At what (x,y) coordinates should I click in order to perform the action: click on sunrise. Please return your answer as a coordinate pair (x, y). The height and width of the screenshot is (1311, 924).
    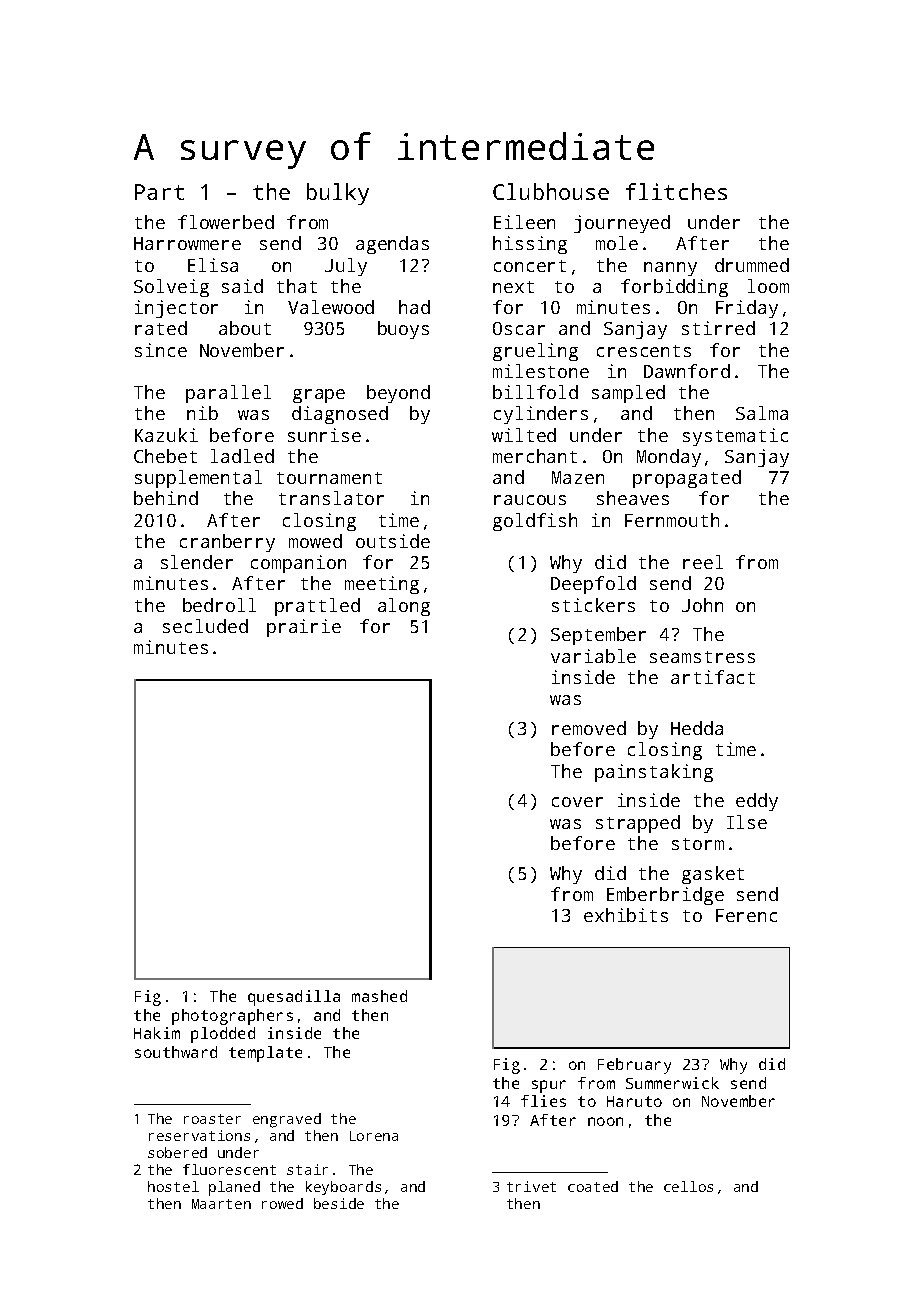
    Looking at the image, I should click on (324, 435).
